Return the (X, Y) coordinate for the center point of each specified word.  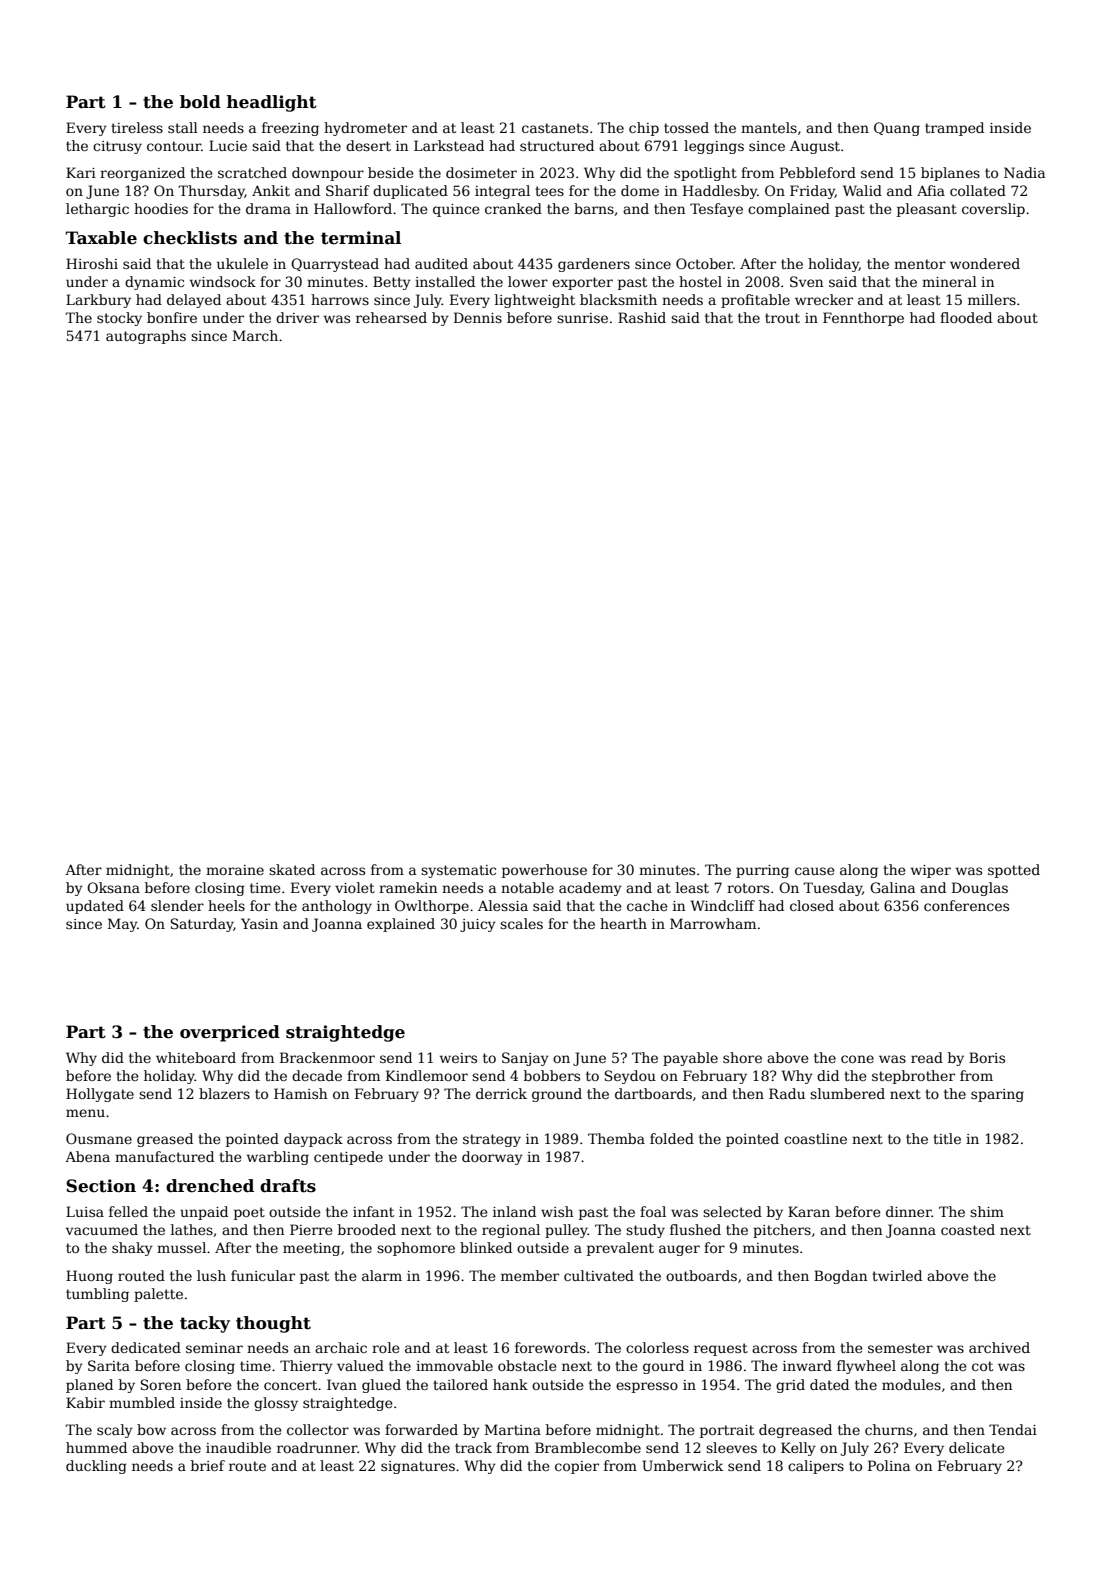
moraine (235, 870)
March (255, 335)
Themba (616, 1138)
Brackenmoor (327, 1057)
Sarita (109, 1365)
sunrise (582, 318)
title (947, 1138)
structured (557, 145)
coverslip (993, 210)
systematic (458, 871)
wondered (985, 263)
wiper (931, 871)
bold (200, 102)
